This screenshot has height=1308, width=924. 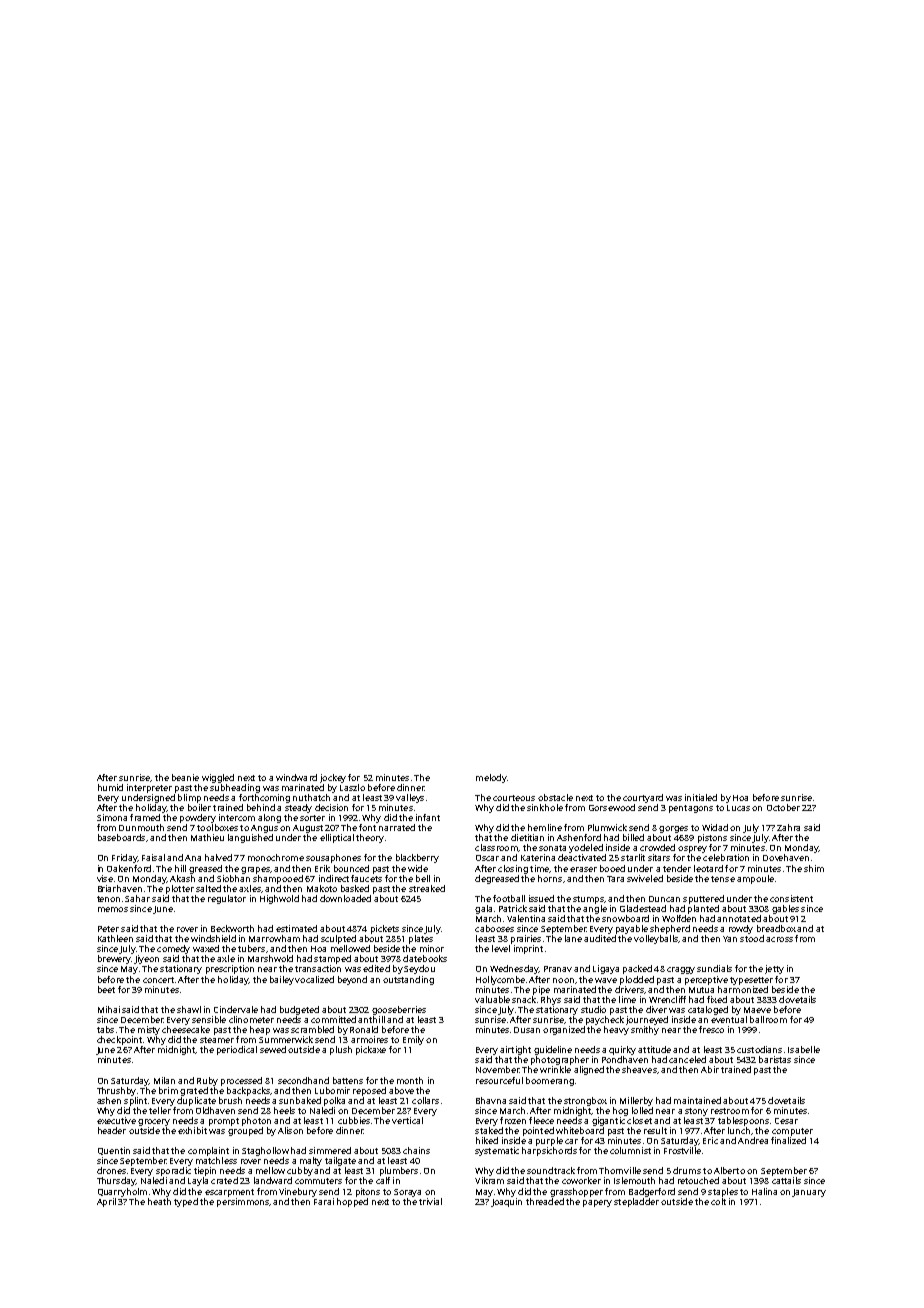 I want to click on beet, so click(x=106, y=989).
